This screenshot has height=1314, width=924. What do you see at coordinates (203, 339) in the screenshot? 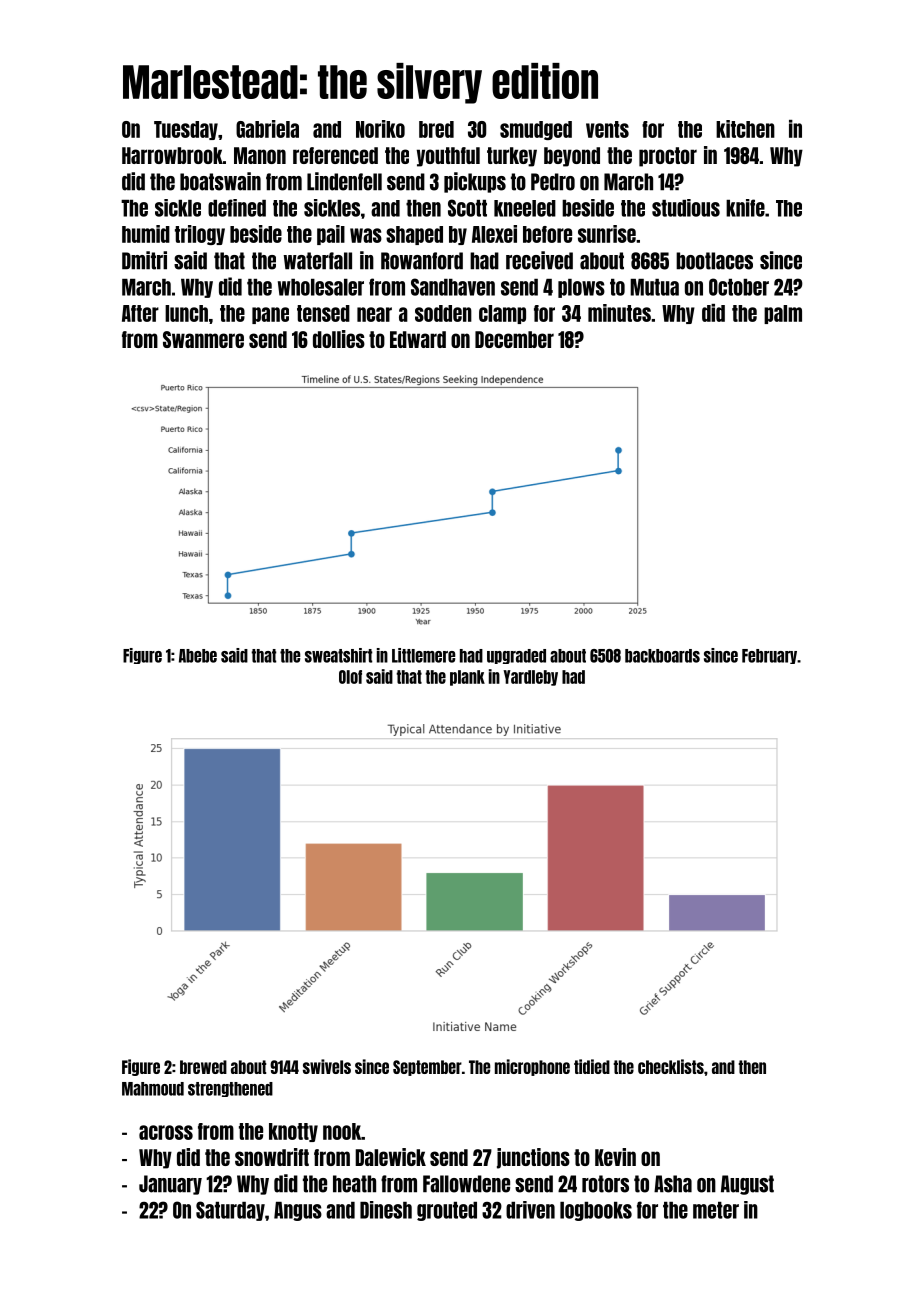
I see `Swanmere` at bounding box center [203, 339].
